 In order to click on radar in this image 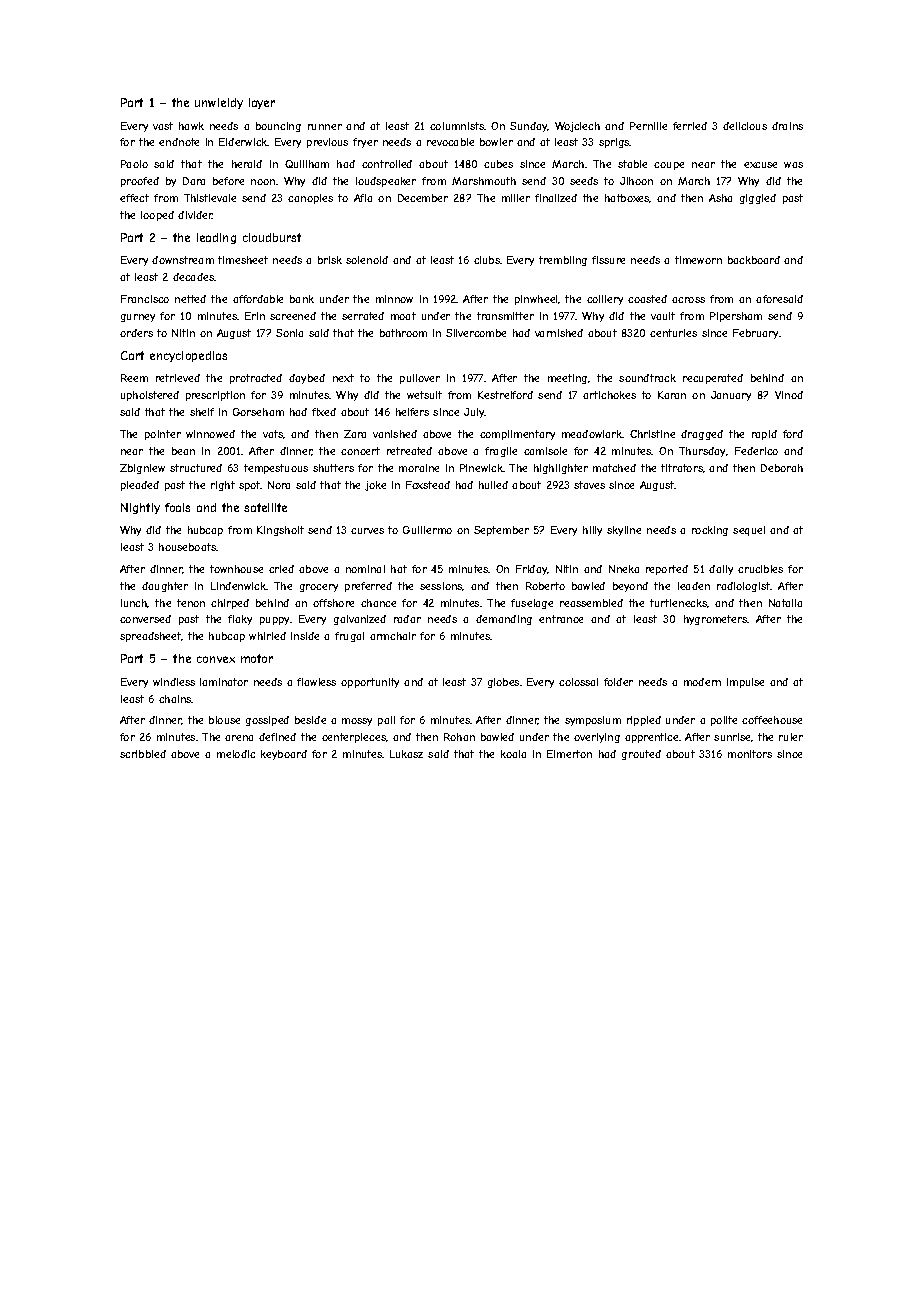, I will do `click(407, 619)`.
